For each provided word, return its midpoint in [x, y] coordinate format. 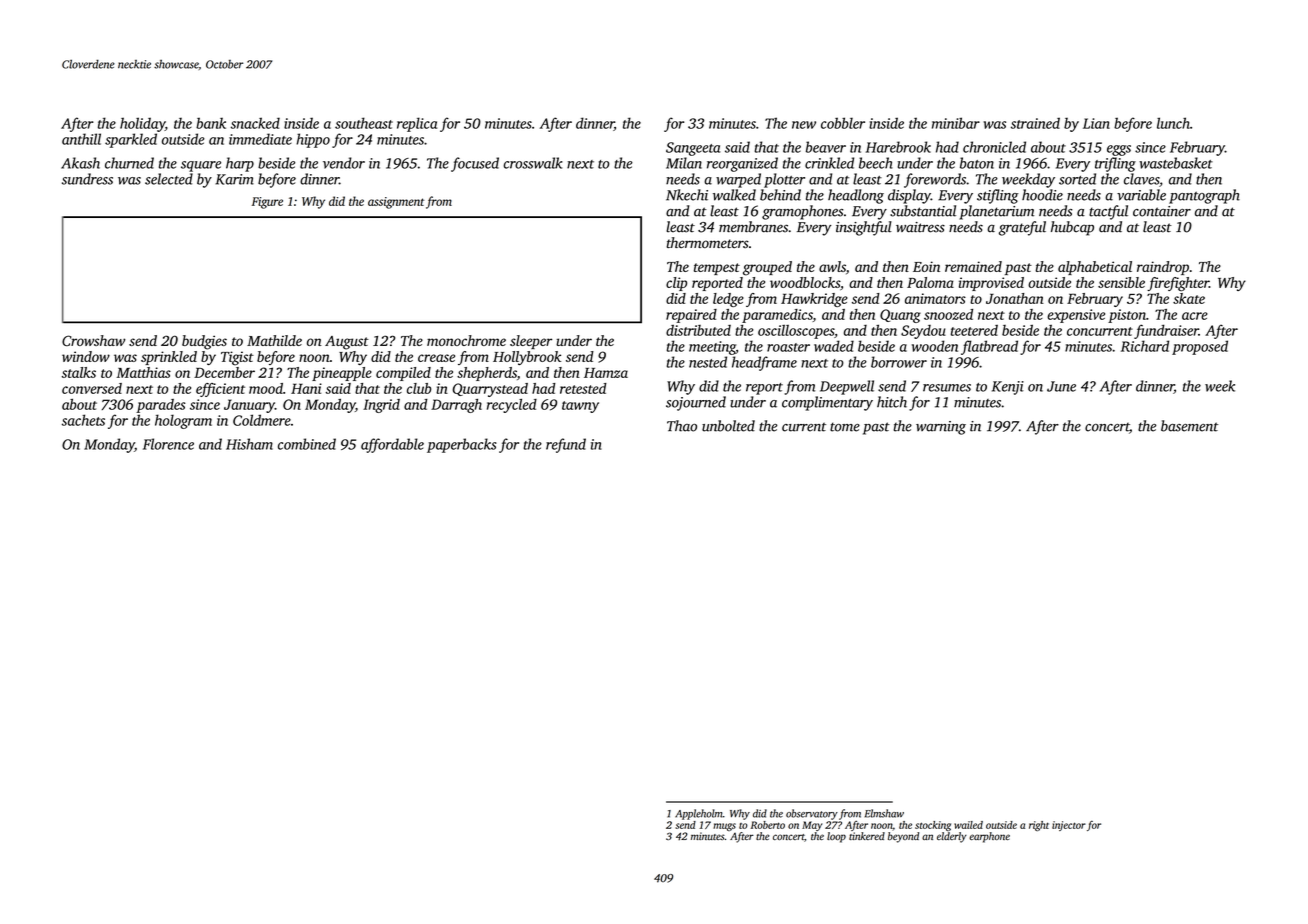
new [804, 125]
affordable [392, 445]
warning [941, 428]
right [1039, 826]
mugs [724, 827]
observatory [812, 814]
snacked [255, 123]
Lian [1096, 123]
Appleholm [698, 814]
